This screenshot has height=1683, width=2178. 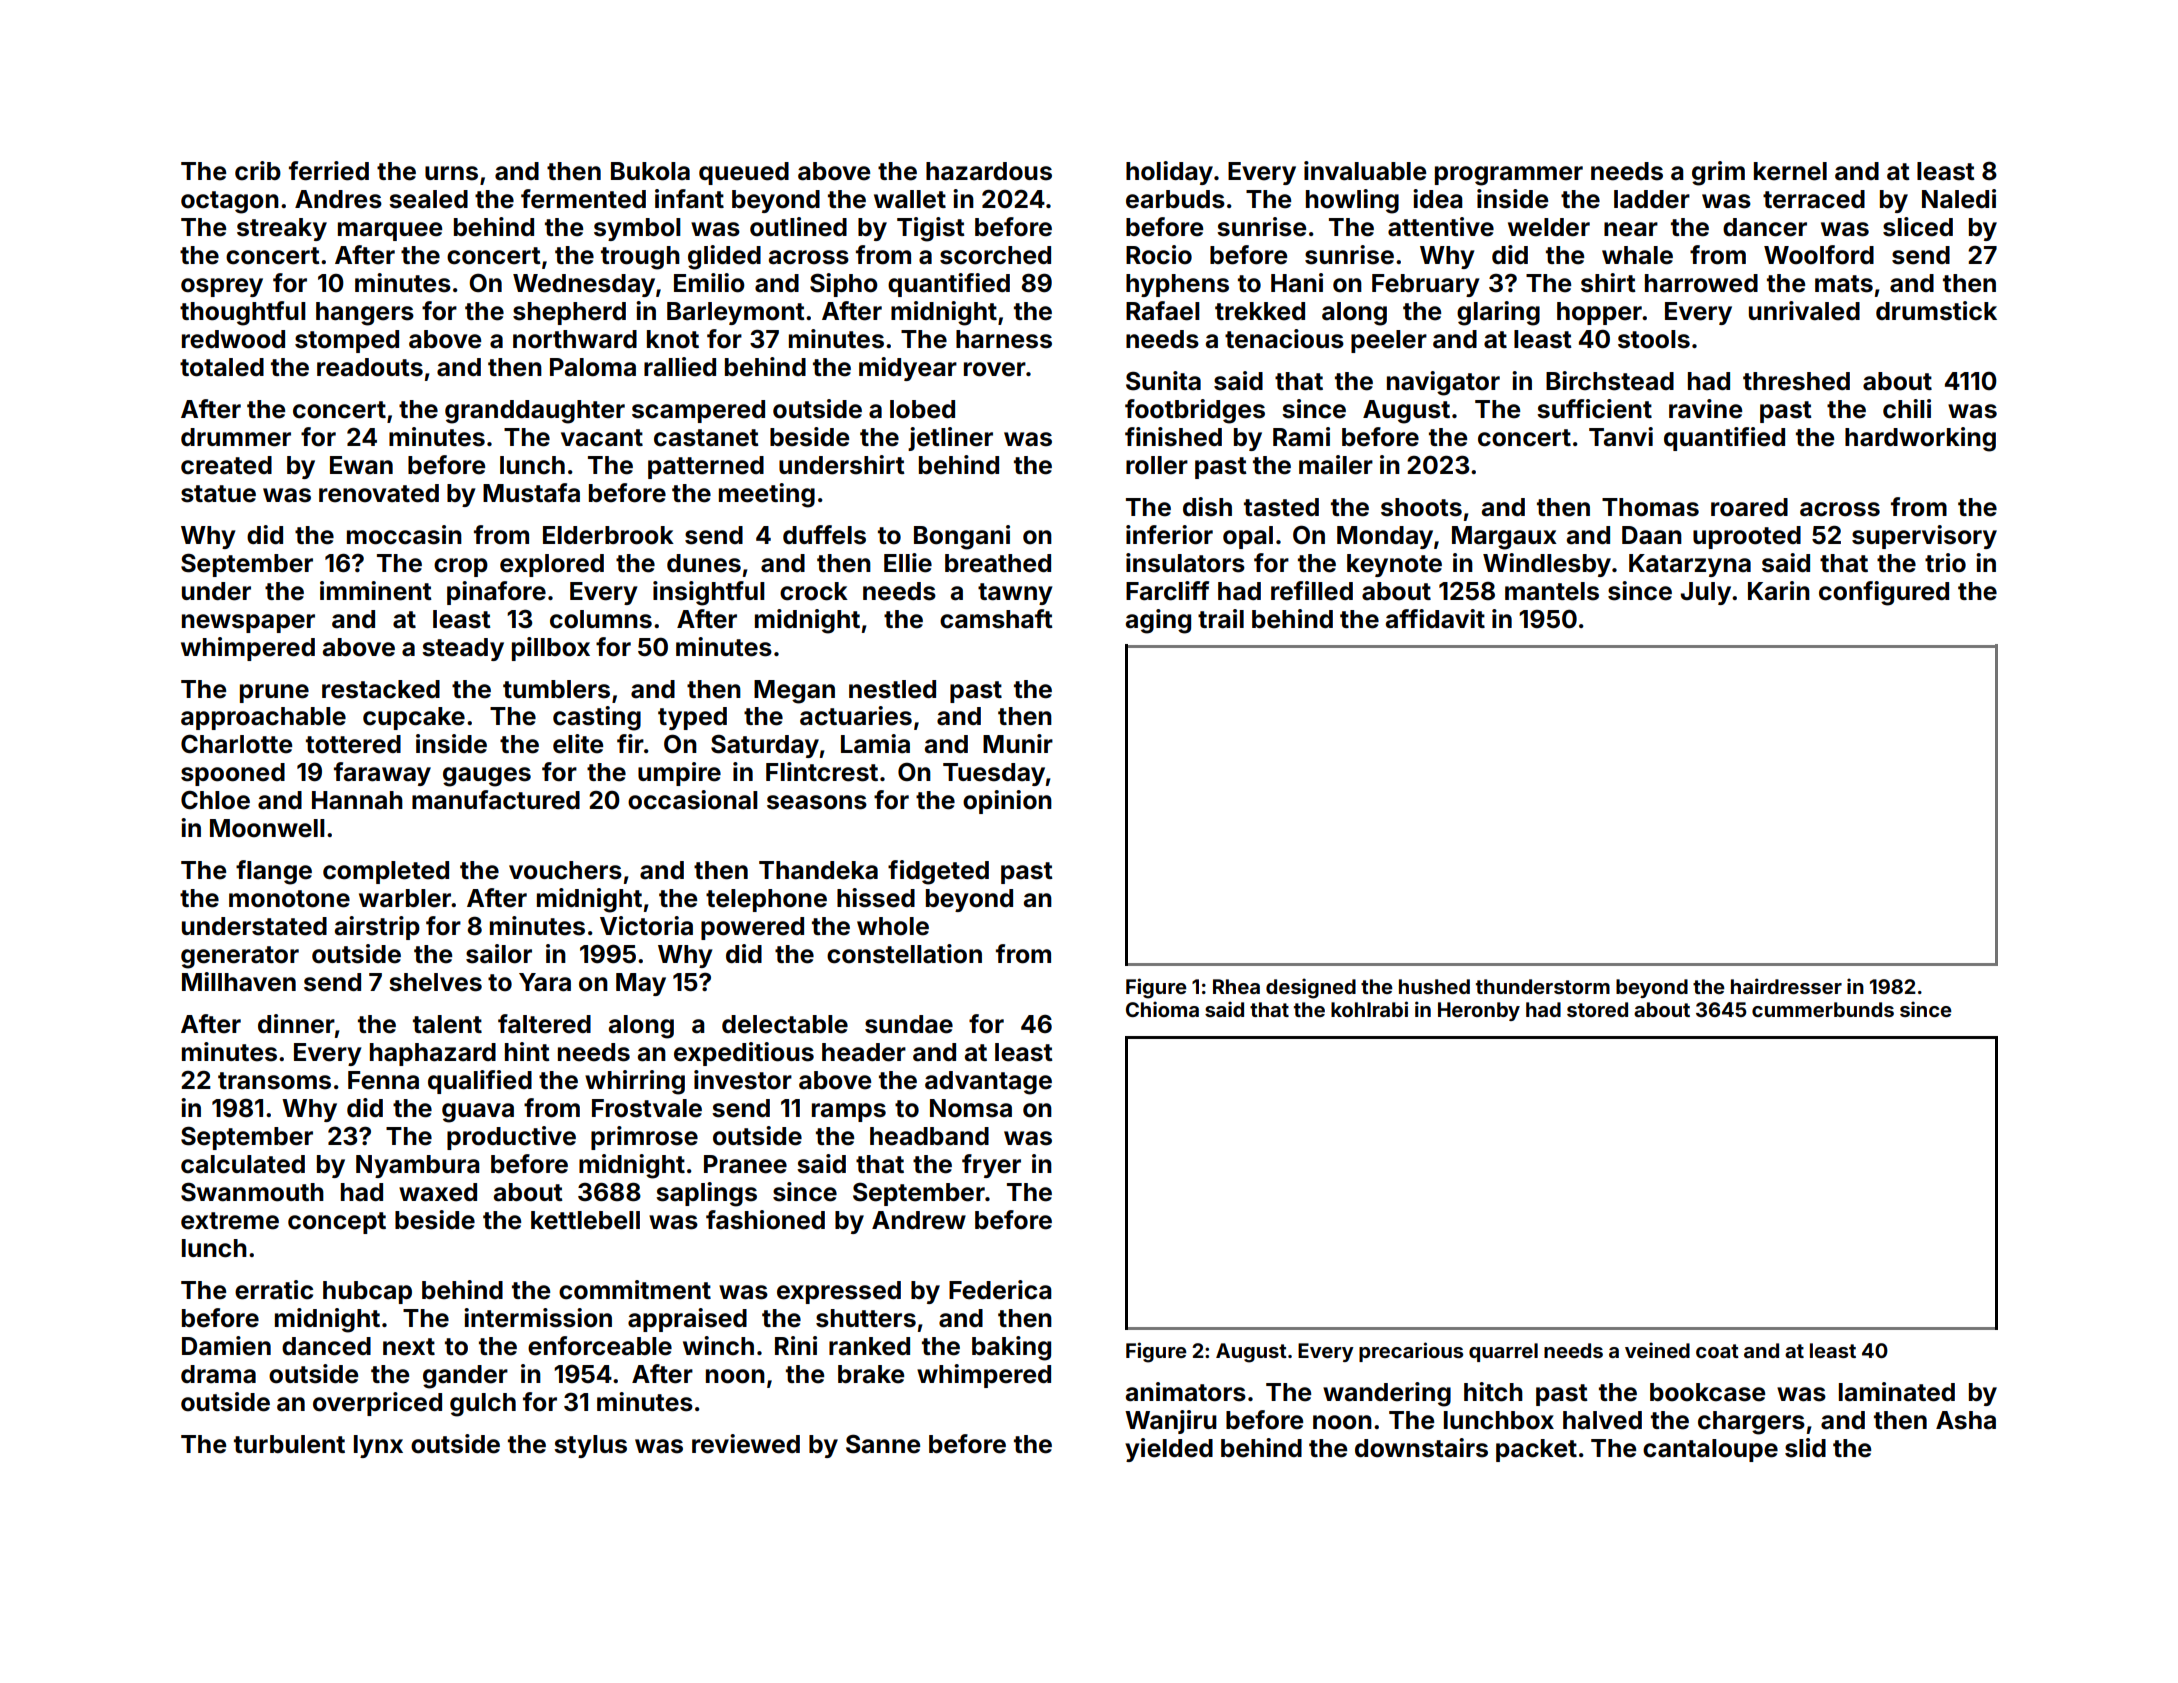 What do you see at coordinates (230, 1221) in the screenshot?
I see `extreme` at bounding box center [230, 1221].
